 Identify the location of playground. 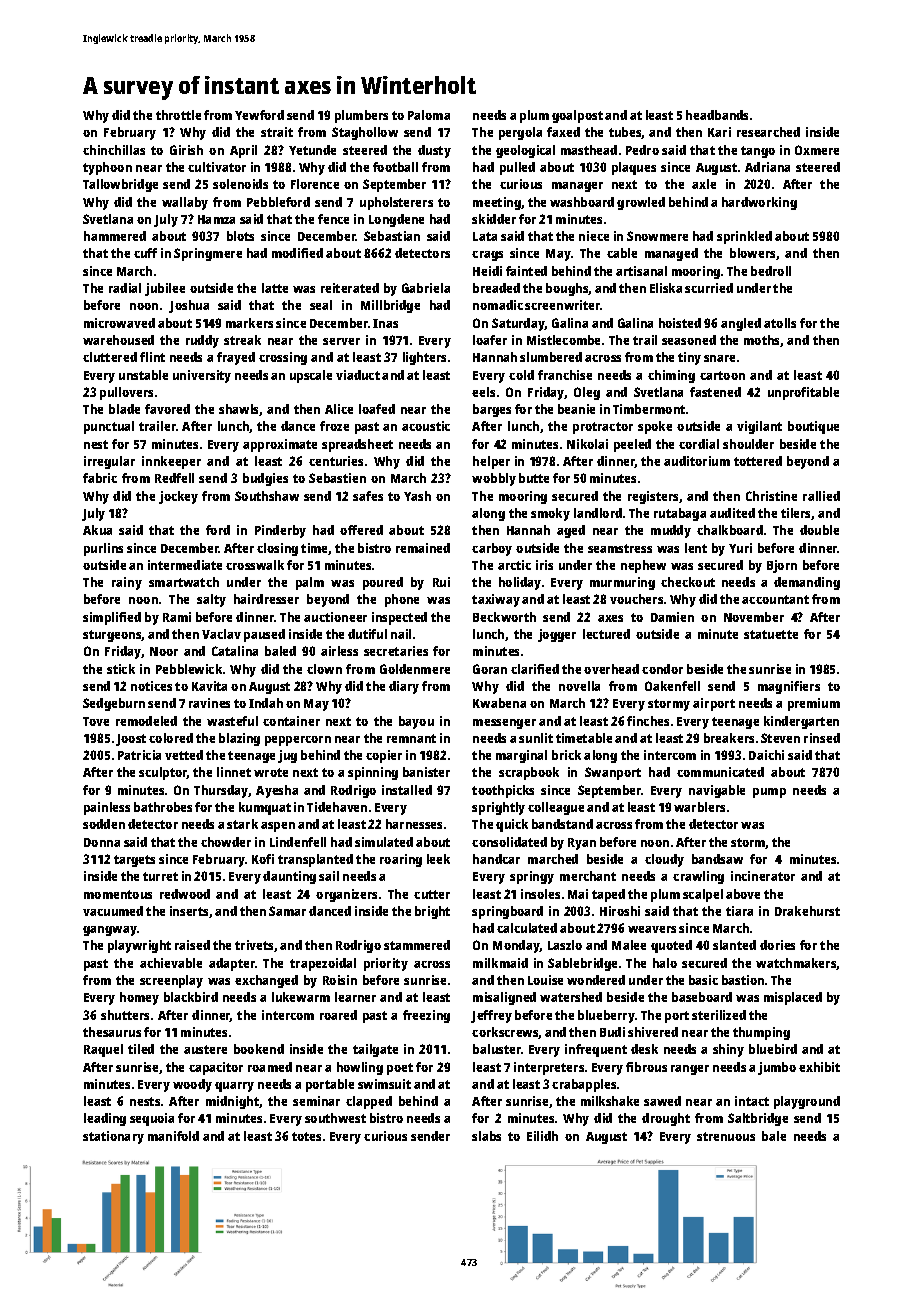
(807, 1102).
